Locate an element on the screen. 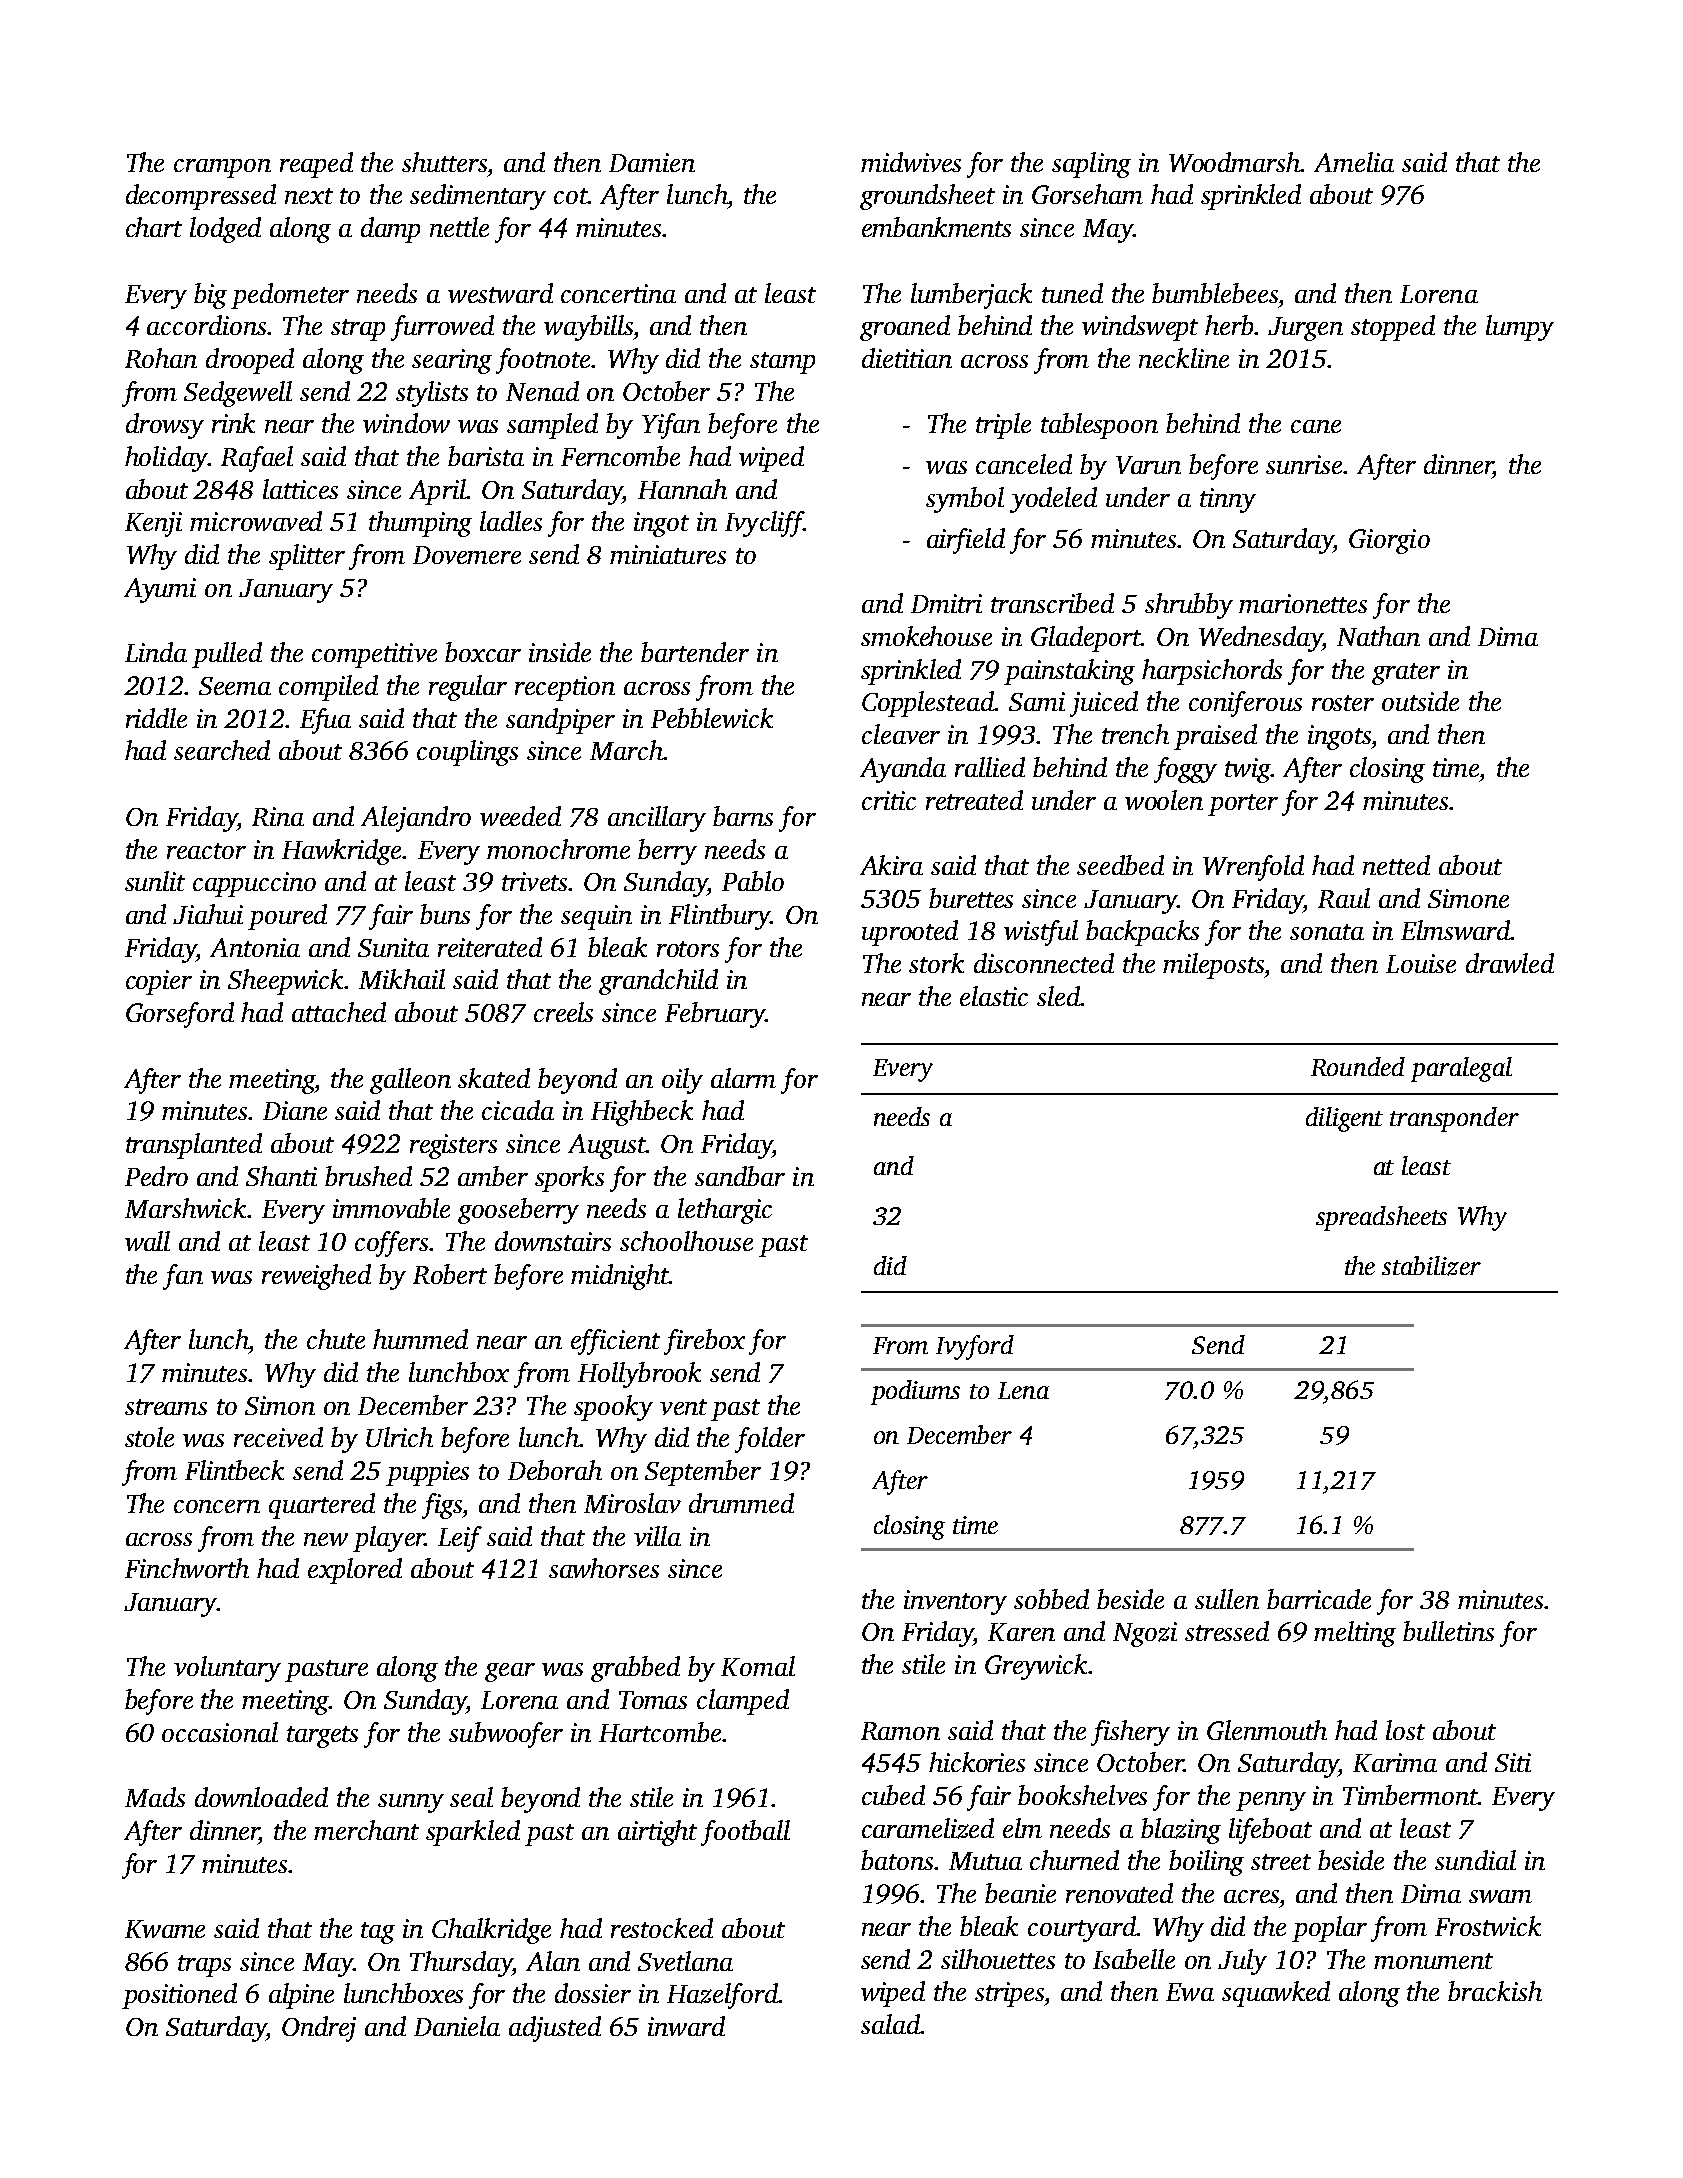 Image resolution: width=1683 pixels, height=2178 pixels. regular is located at coordinates (468, 688).
